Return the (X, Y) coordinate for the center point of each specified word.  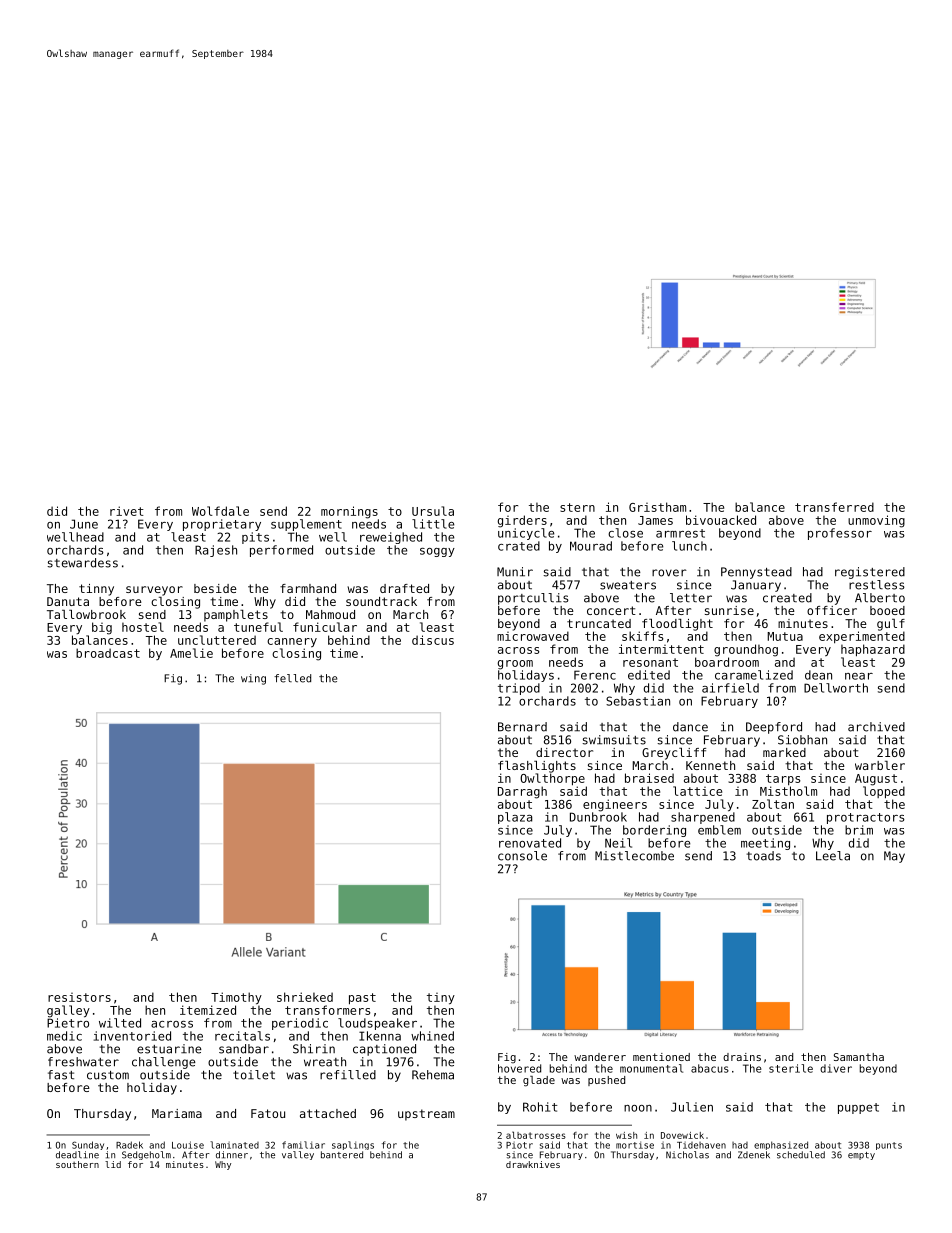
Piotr (519, 1145)
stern (577, 507)
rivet (127, 511)
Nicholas (687, 1155)
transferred (834, 507)
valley (298, 1155)
